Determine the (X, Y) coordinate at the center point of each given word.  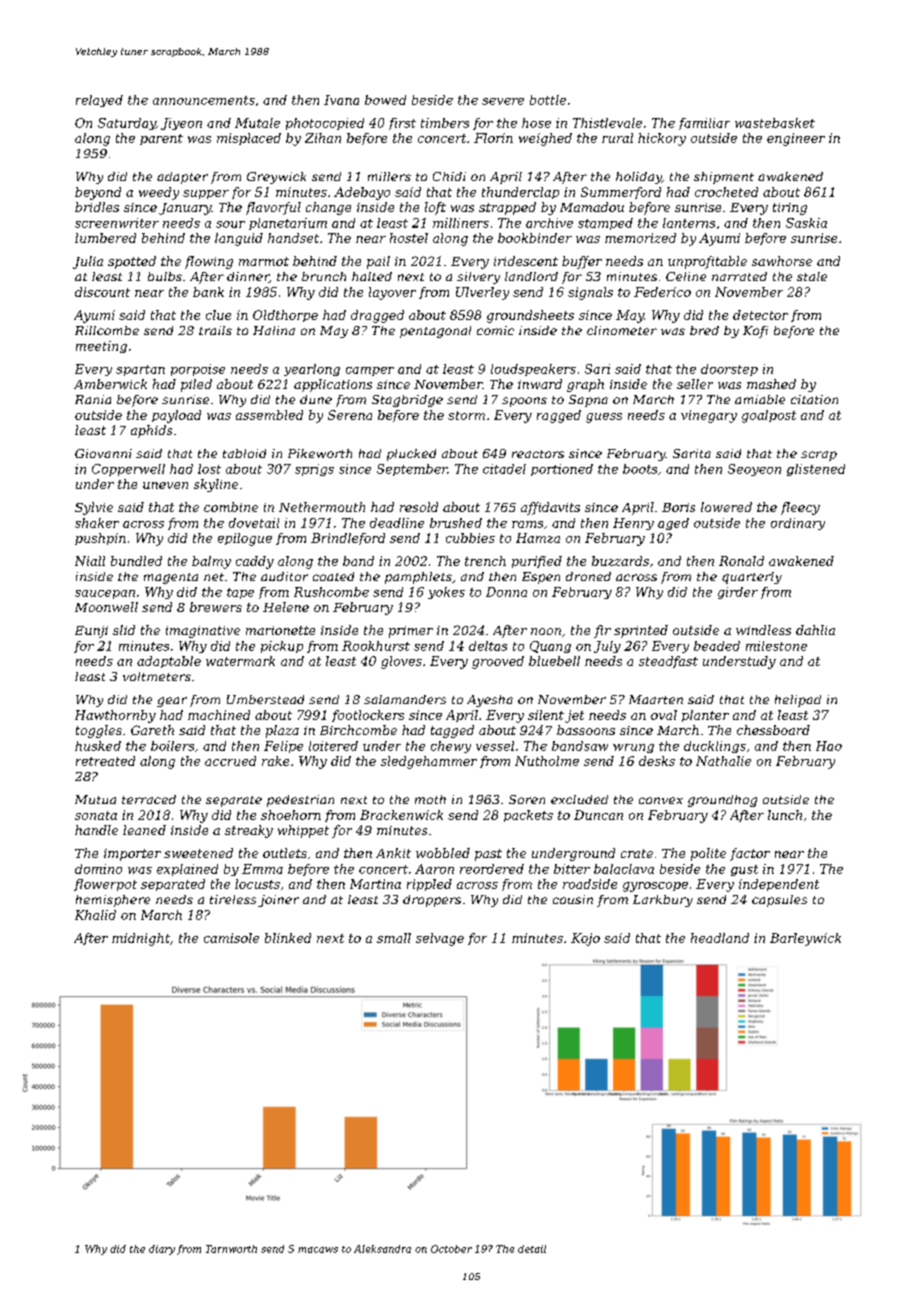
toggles (99, 731)
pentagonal (435, 332)
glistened (816, 470)
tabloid (244, 453)
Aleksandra (382, 1249)
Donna (506, 592)
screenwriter (117, 223)
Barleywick (805, 939)
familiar (704, 124)
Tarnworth (231, 1249)
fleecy (800, 508)
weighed (545, 139)
